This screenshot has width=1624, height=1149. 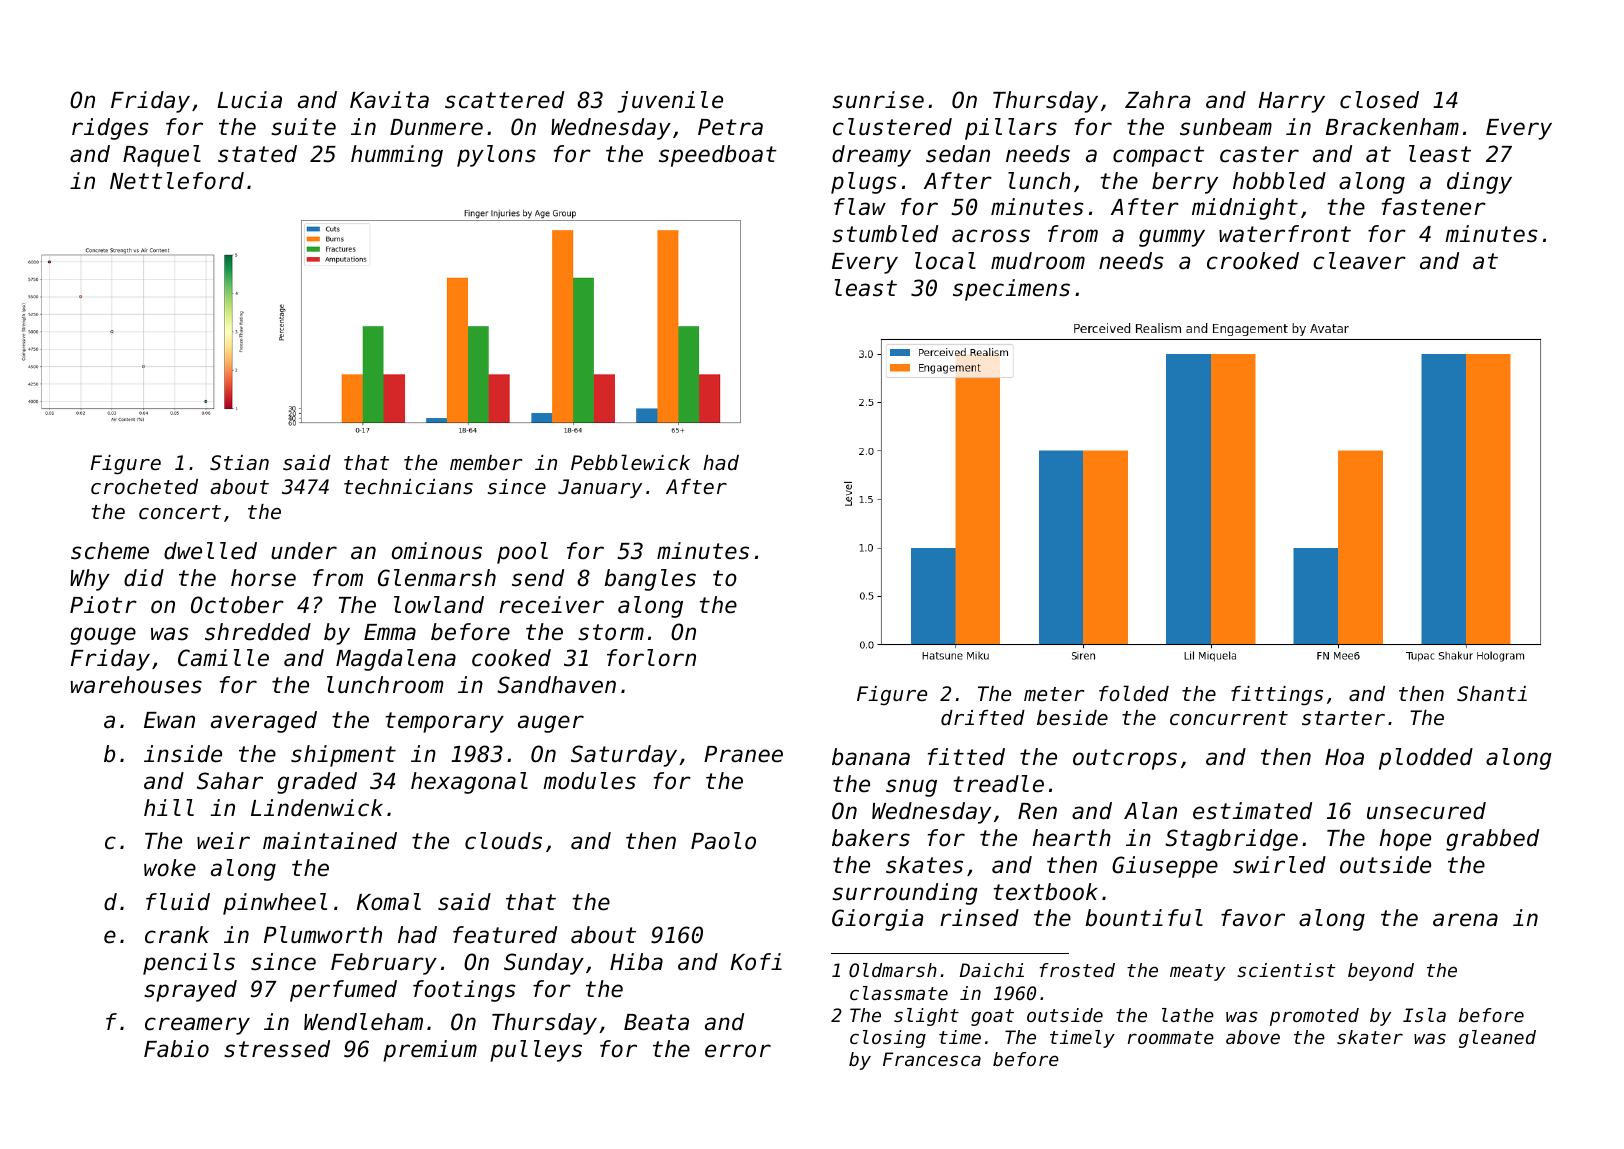 What do you see at coordinates (1479, 183) in the screenshot?
I see `dingy` at bounding box center [1479, 183].
